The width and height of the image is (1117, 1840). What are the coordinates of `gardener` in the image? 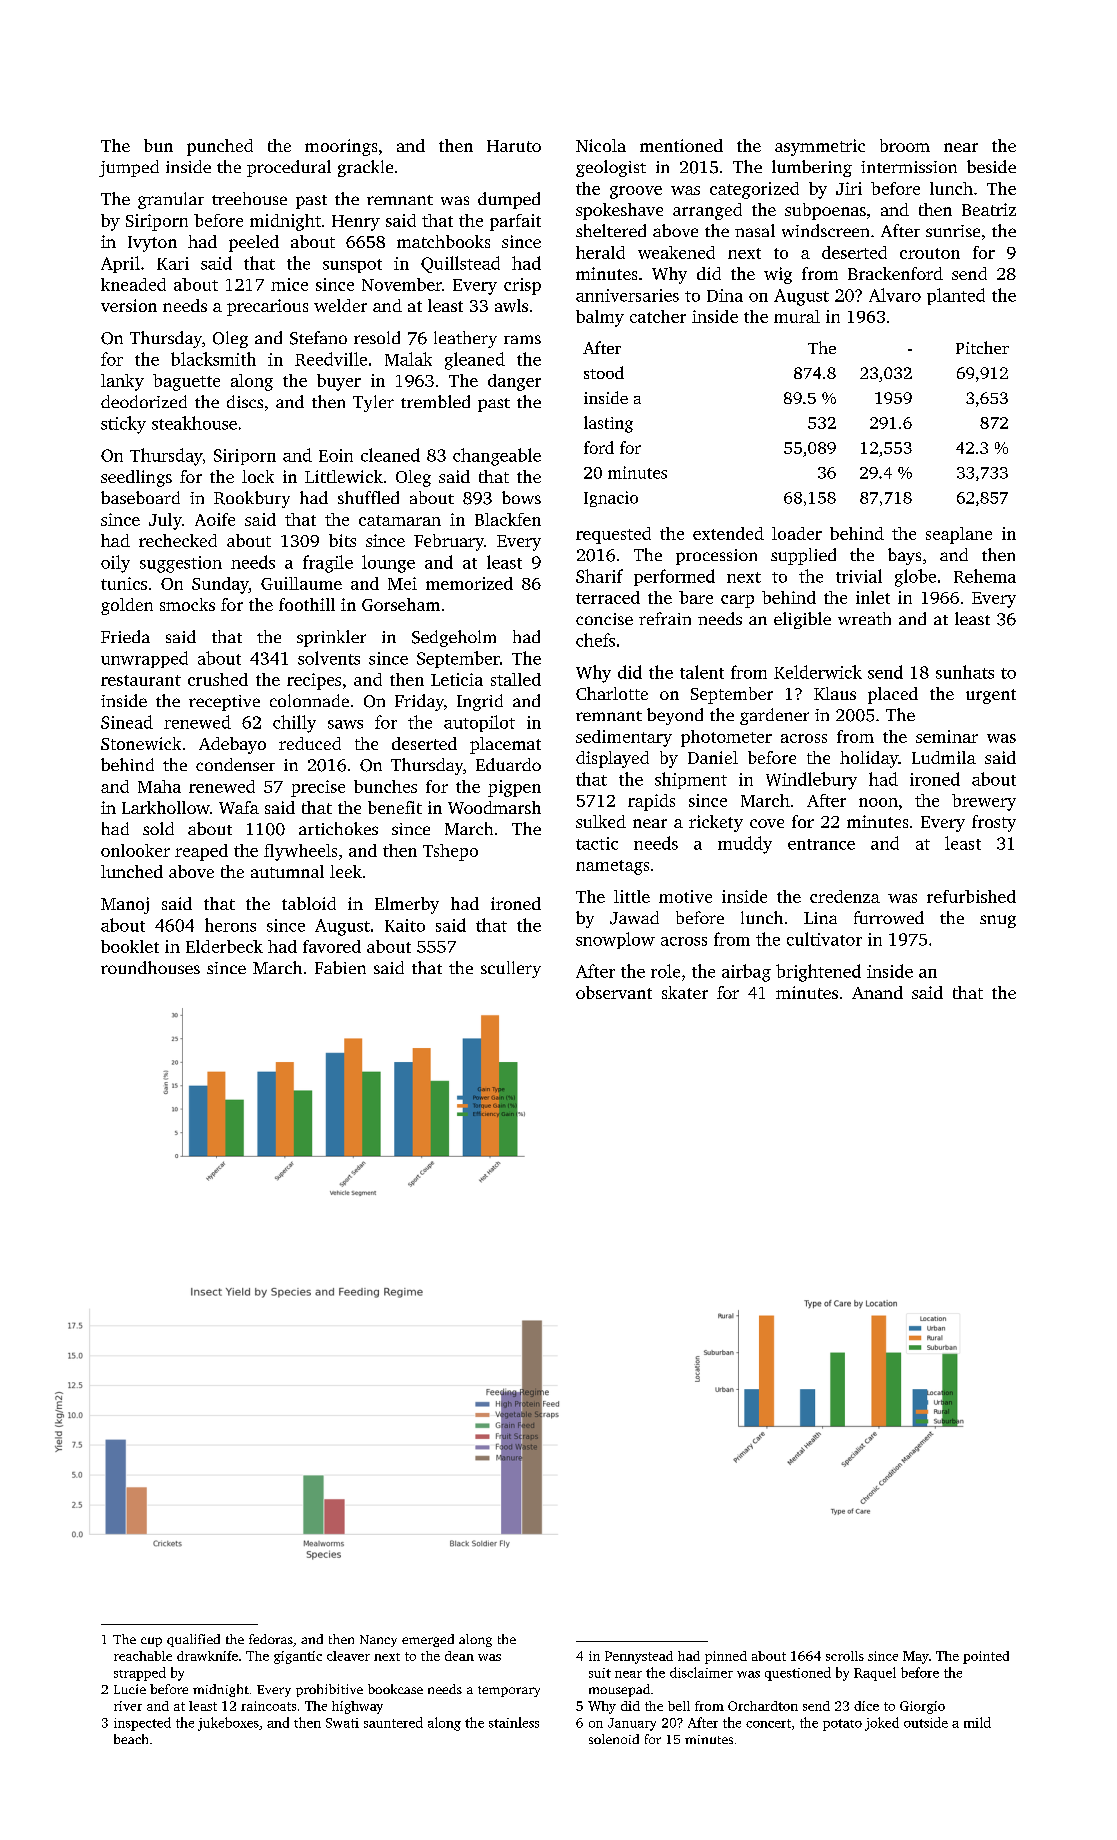 It's located at (774, 716).
